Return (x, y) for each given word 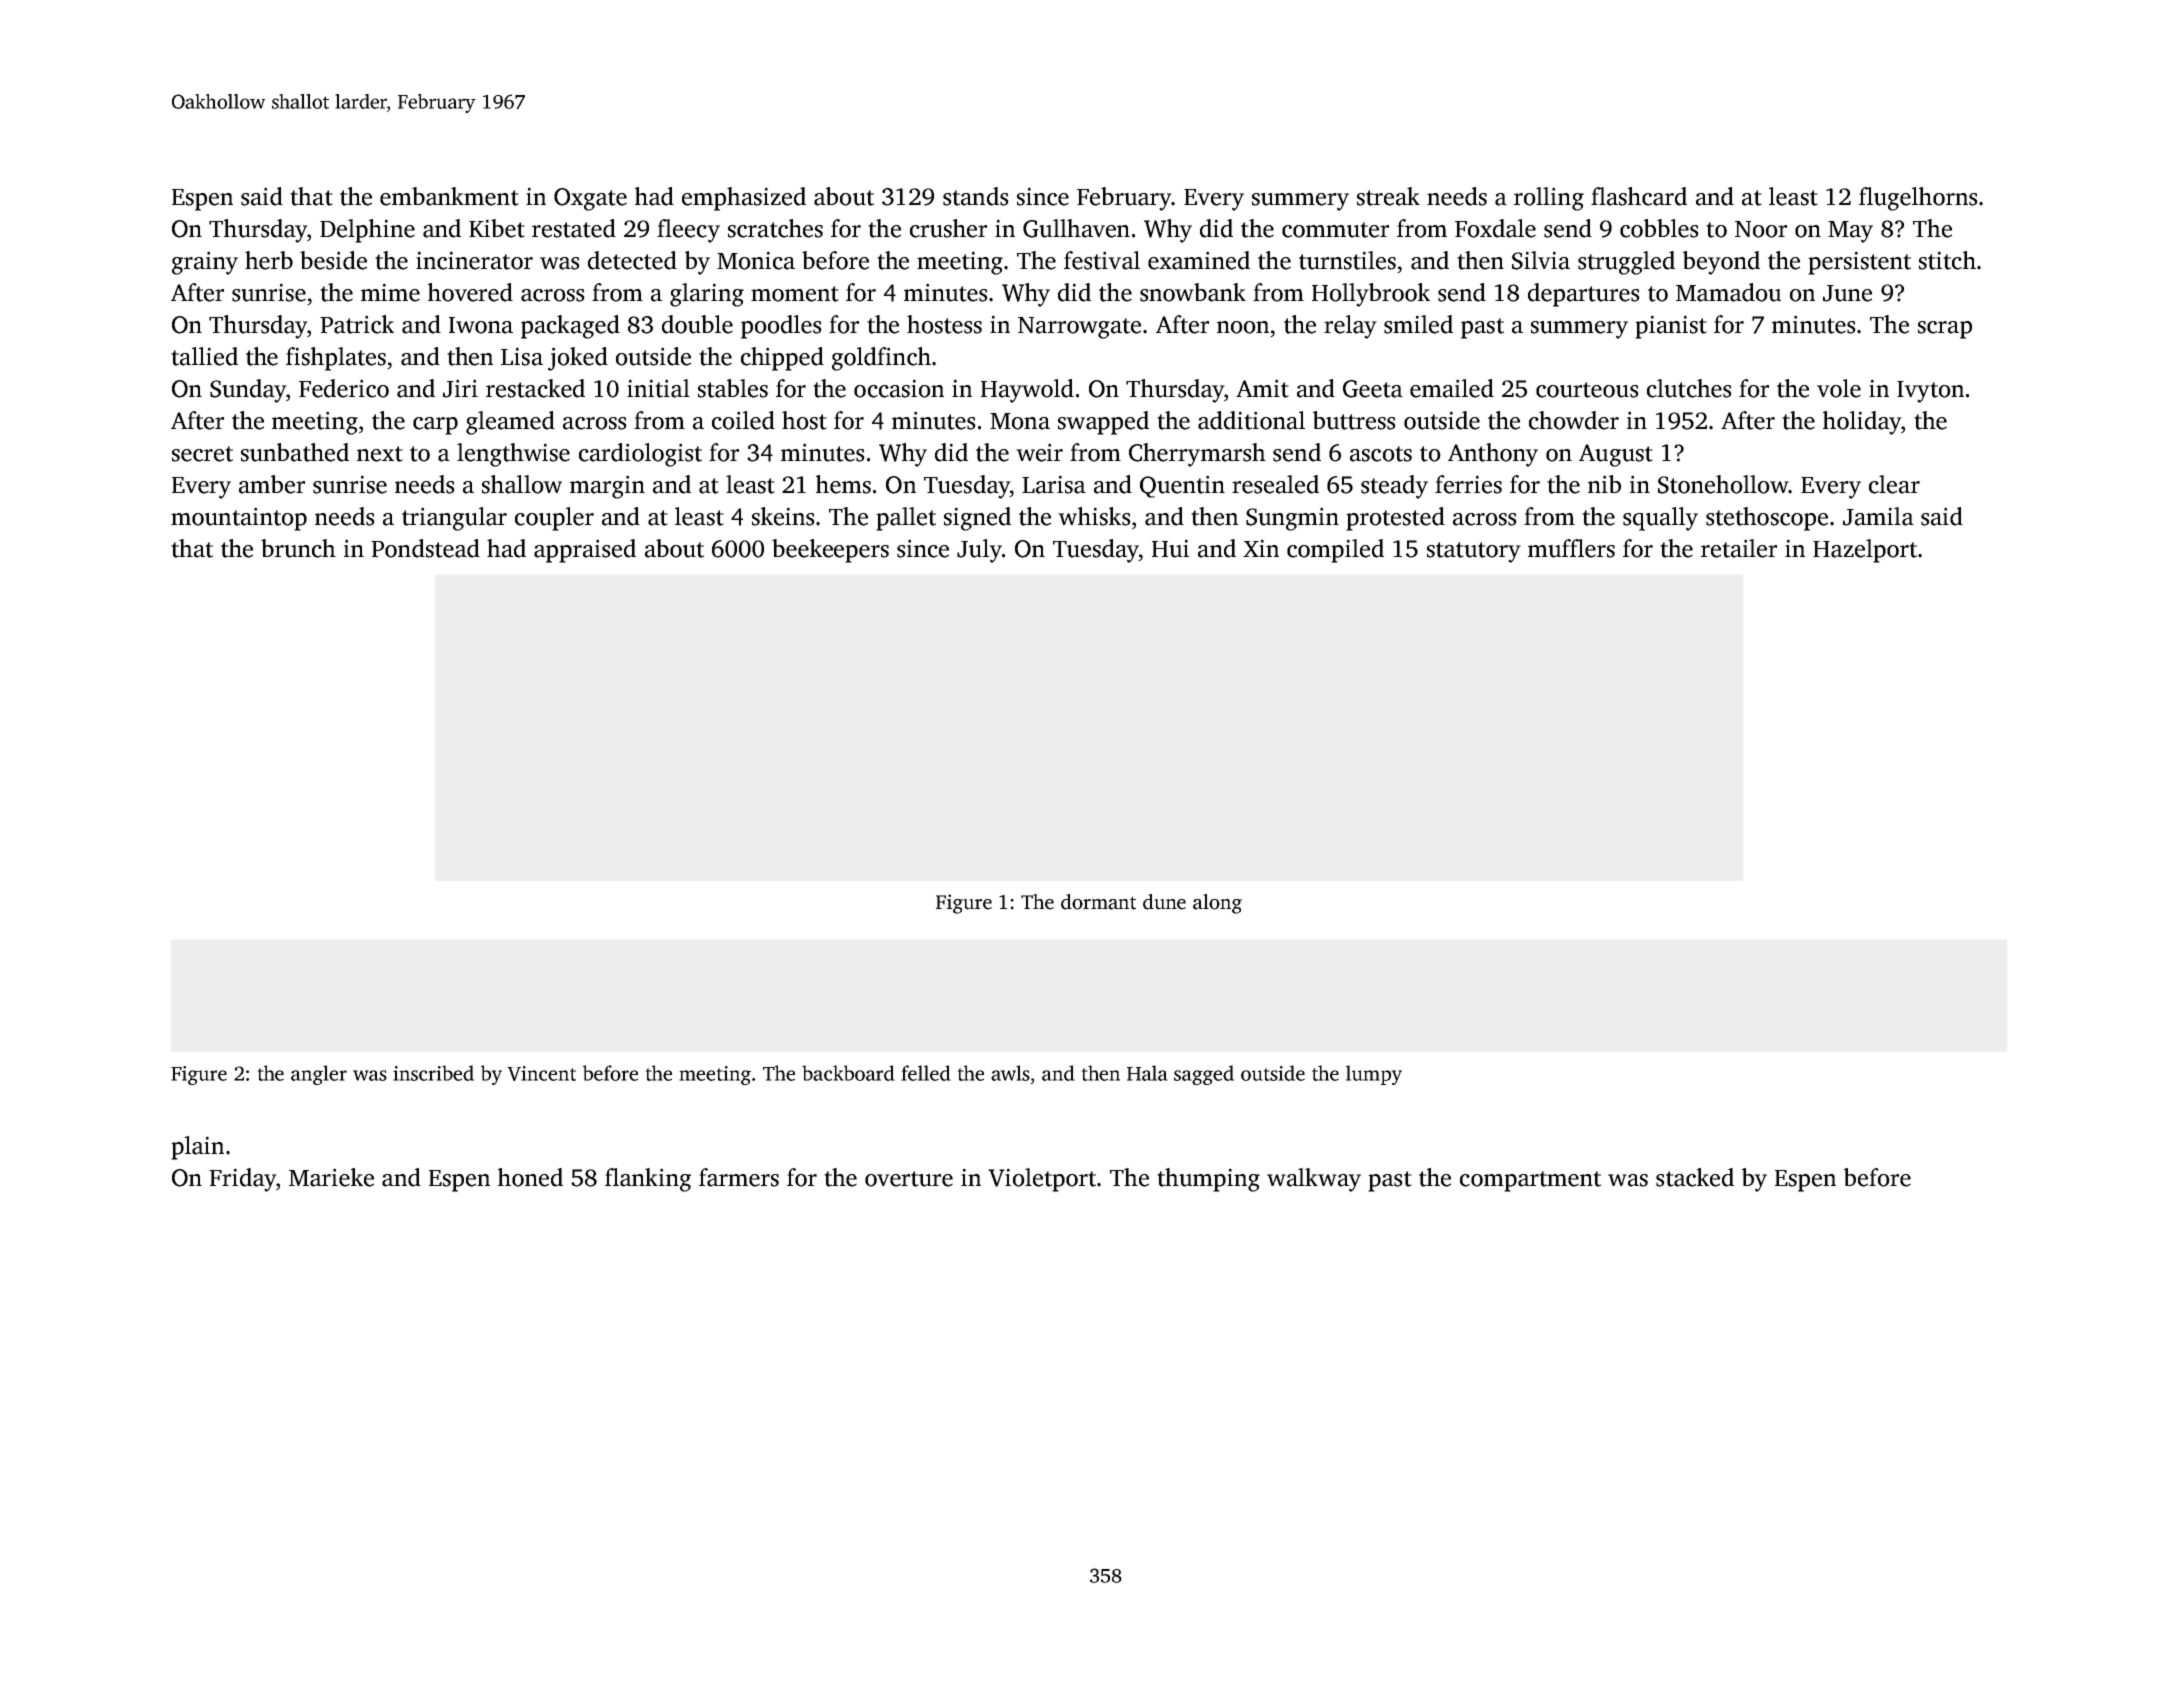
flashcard (1639, 196)
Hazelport (1865, 551)
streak (1388, 196)
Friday (242, 1180)
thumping (1208, 1180)
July (979, 551)
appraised (585, 551)
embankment (449, 196)
